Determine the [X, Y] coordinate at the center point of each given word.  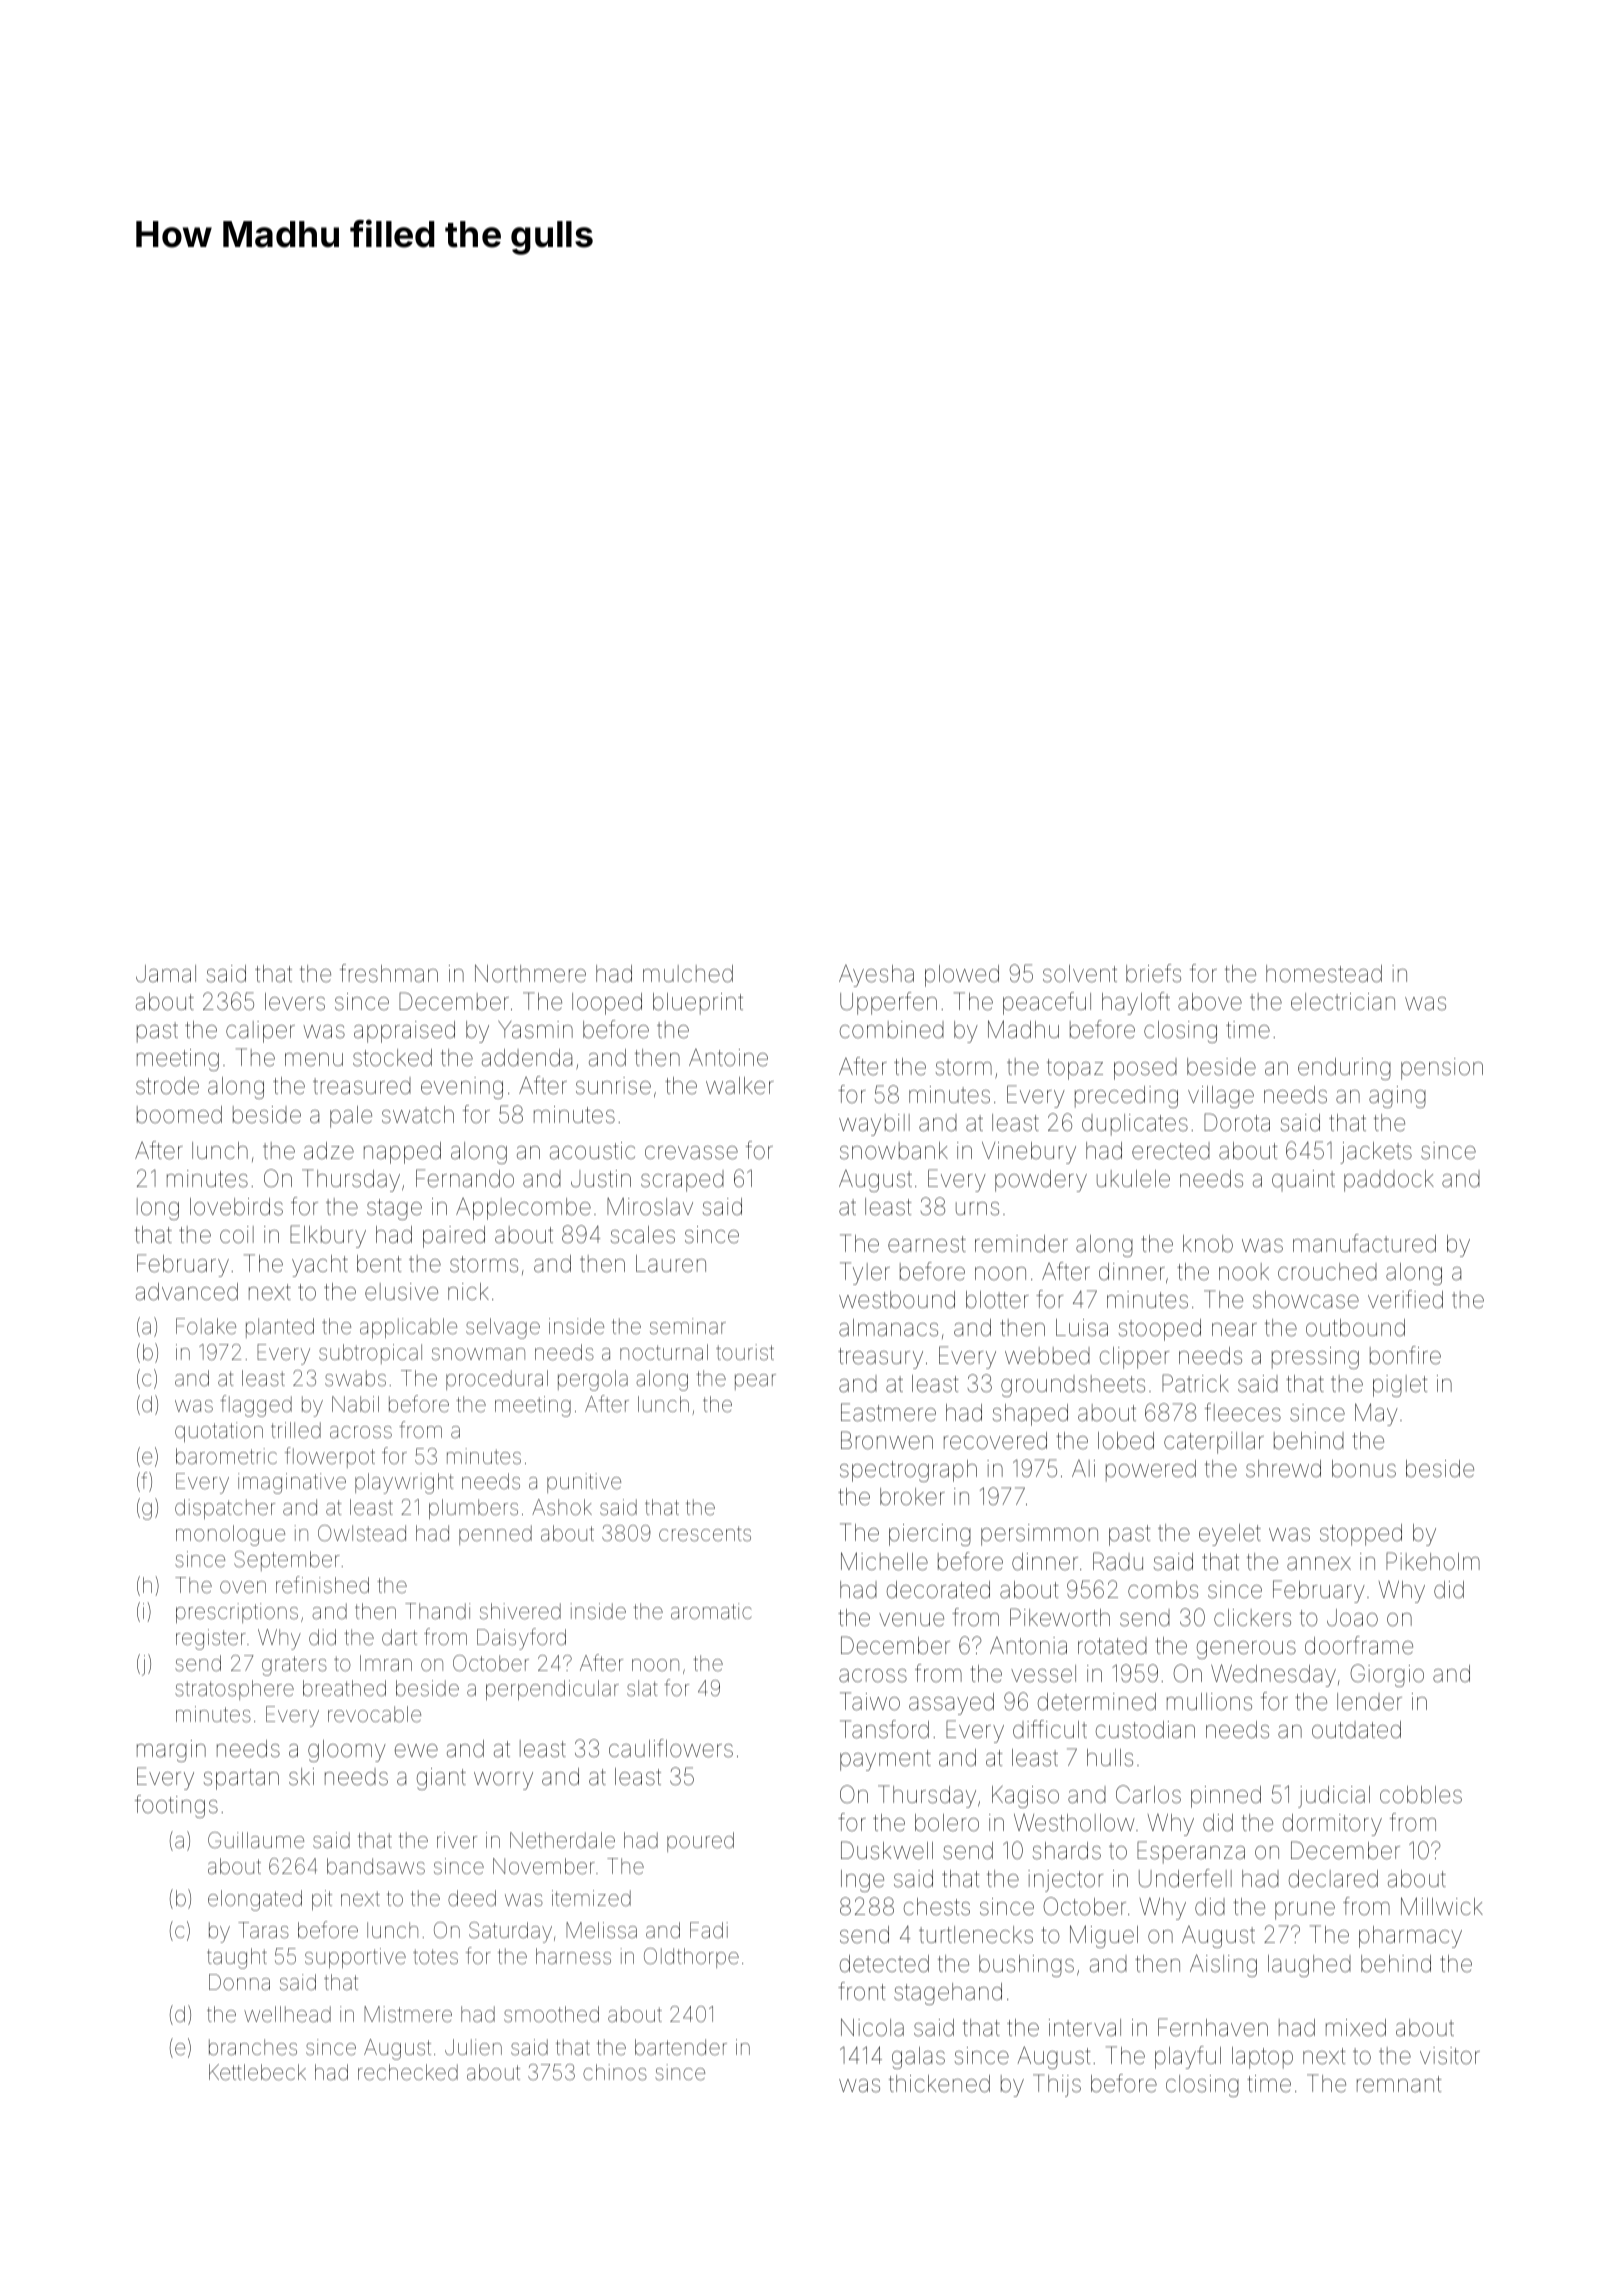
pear [755, 1382]
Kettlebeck [257, 2072]
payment [885, 1760]
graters [294, 1666]
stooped [1159, 1330]
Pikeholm [1433, 1561]
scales [642, 1235]
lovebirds [236, 1207]
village [1221, 1097]
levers [295, 1002]
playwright [404, 1483]
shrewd [1283, 1469]
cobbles [1421, 1795]
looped [607, 1004]
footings [176, 1806]
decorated [938, 1590]
